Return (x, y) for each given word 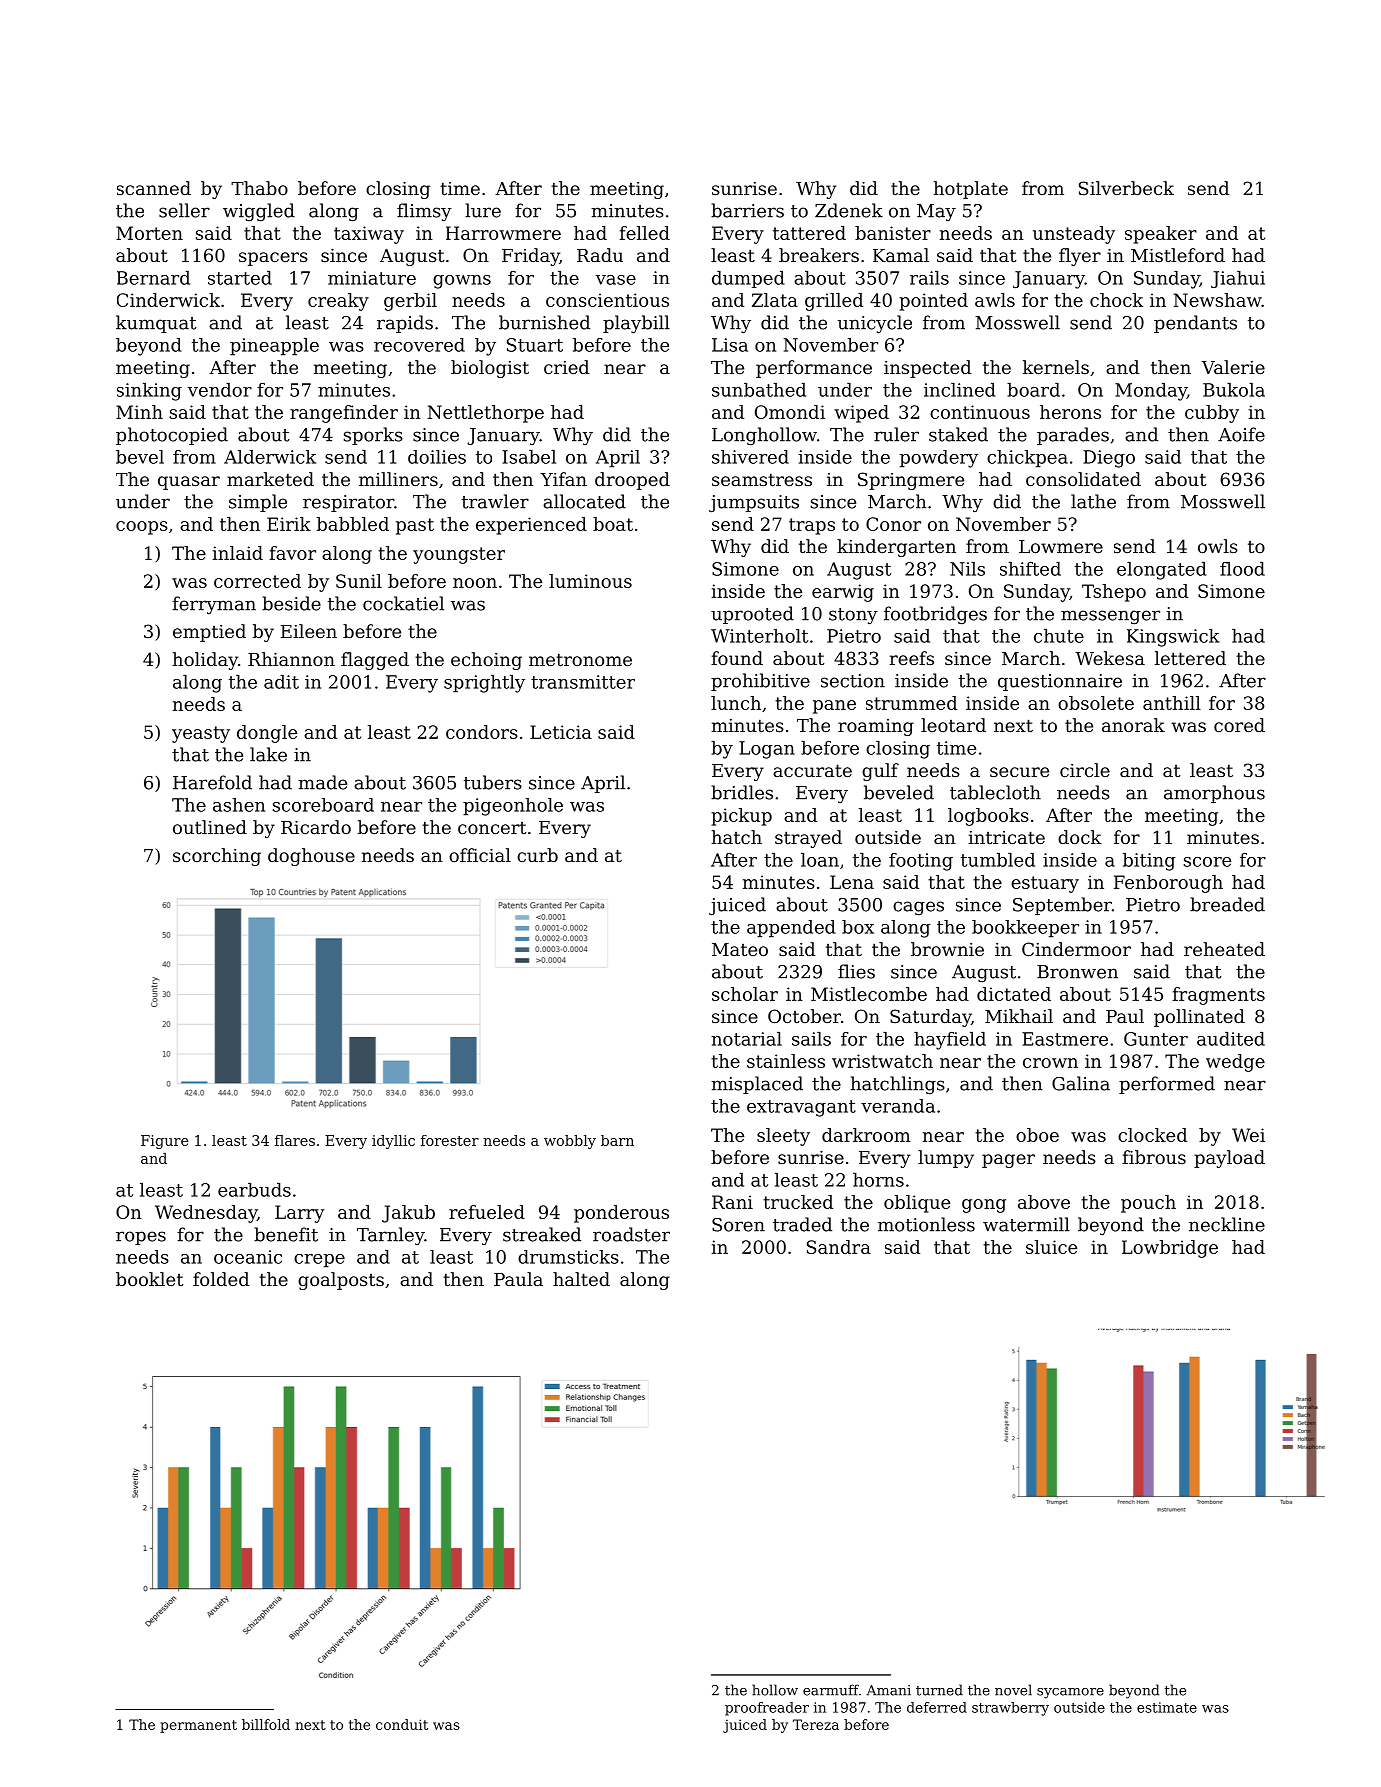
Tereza (816, 1724)
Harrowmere (503, 233)
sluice (1051, 1247)
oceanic (248, 1257)
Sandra (839, 1247)
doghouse (311, 857)
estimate (1167, 1707)
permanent (198, 1726)
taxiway (369, 235)
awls (995, 300)
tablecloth (995, 792)
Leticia (561, 732)
